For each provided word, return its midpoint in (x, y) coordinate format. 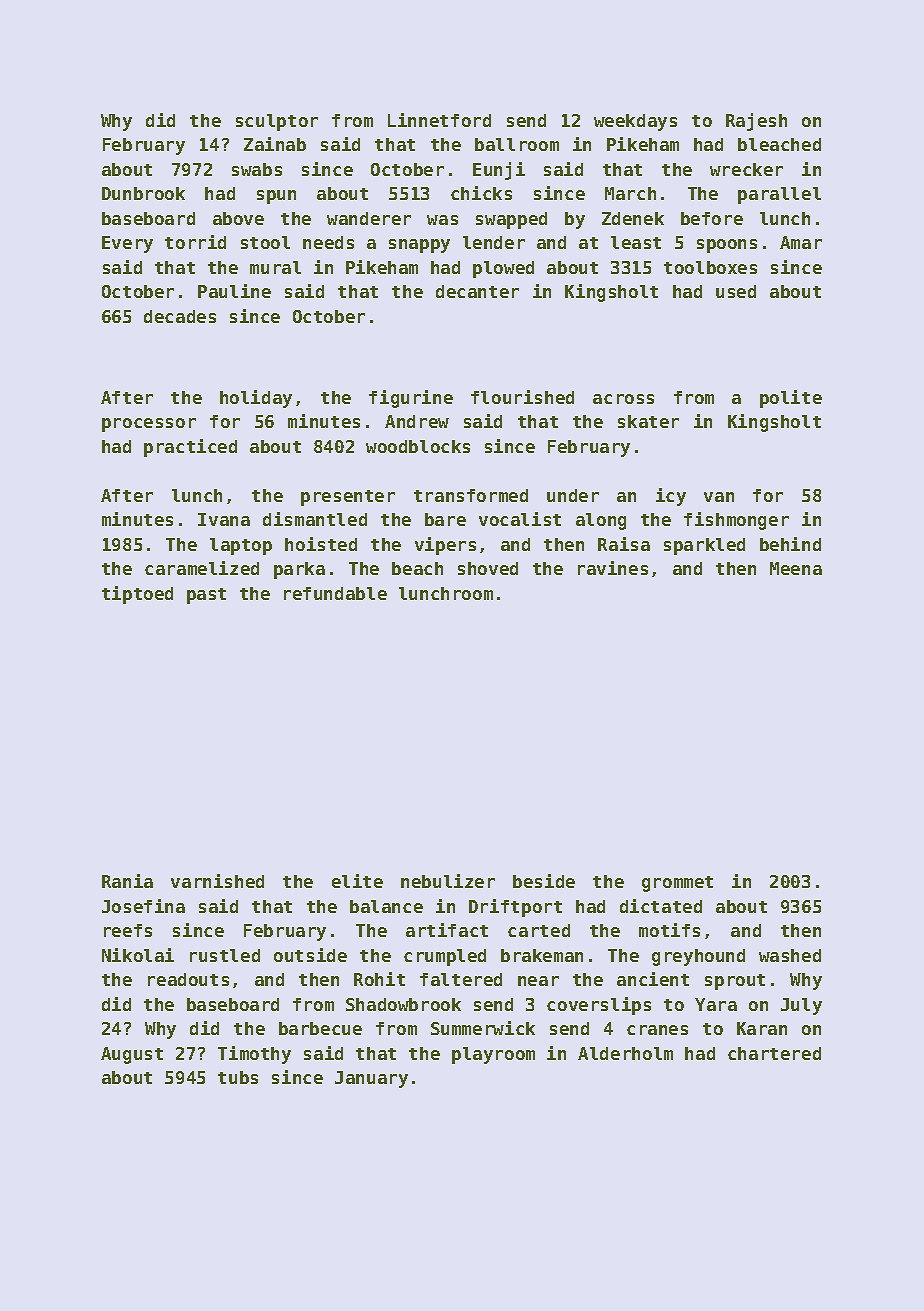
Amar (801, 242)
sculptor (277, 122)
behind (790, 544)
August (132, 1055)
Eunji (499, 171)
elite (357, 881)
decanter (477, 291)
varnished (217, 881)
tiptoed (137, 595)
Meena (796, 568)
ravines (613, 568)
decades (180, 316)
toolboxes (710, 267)
